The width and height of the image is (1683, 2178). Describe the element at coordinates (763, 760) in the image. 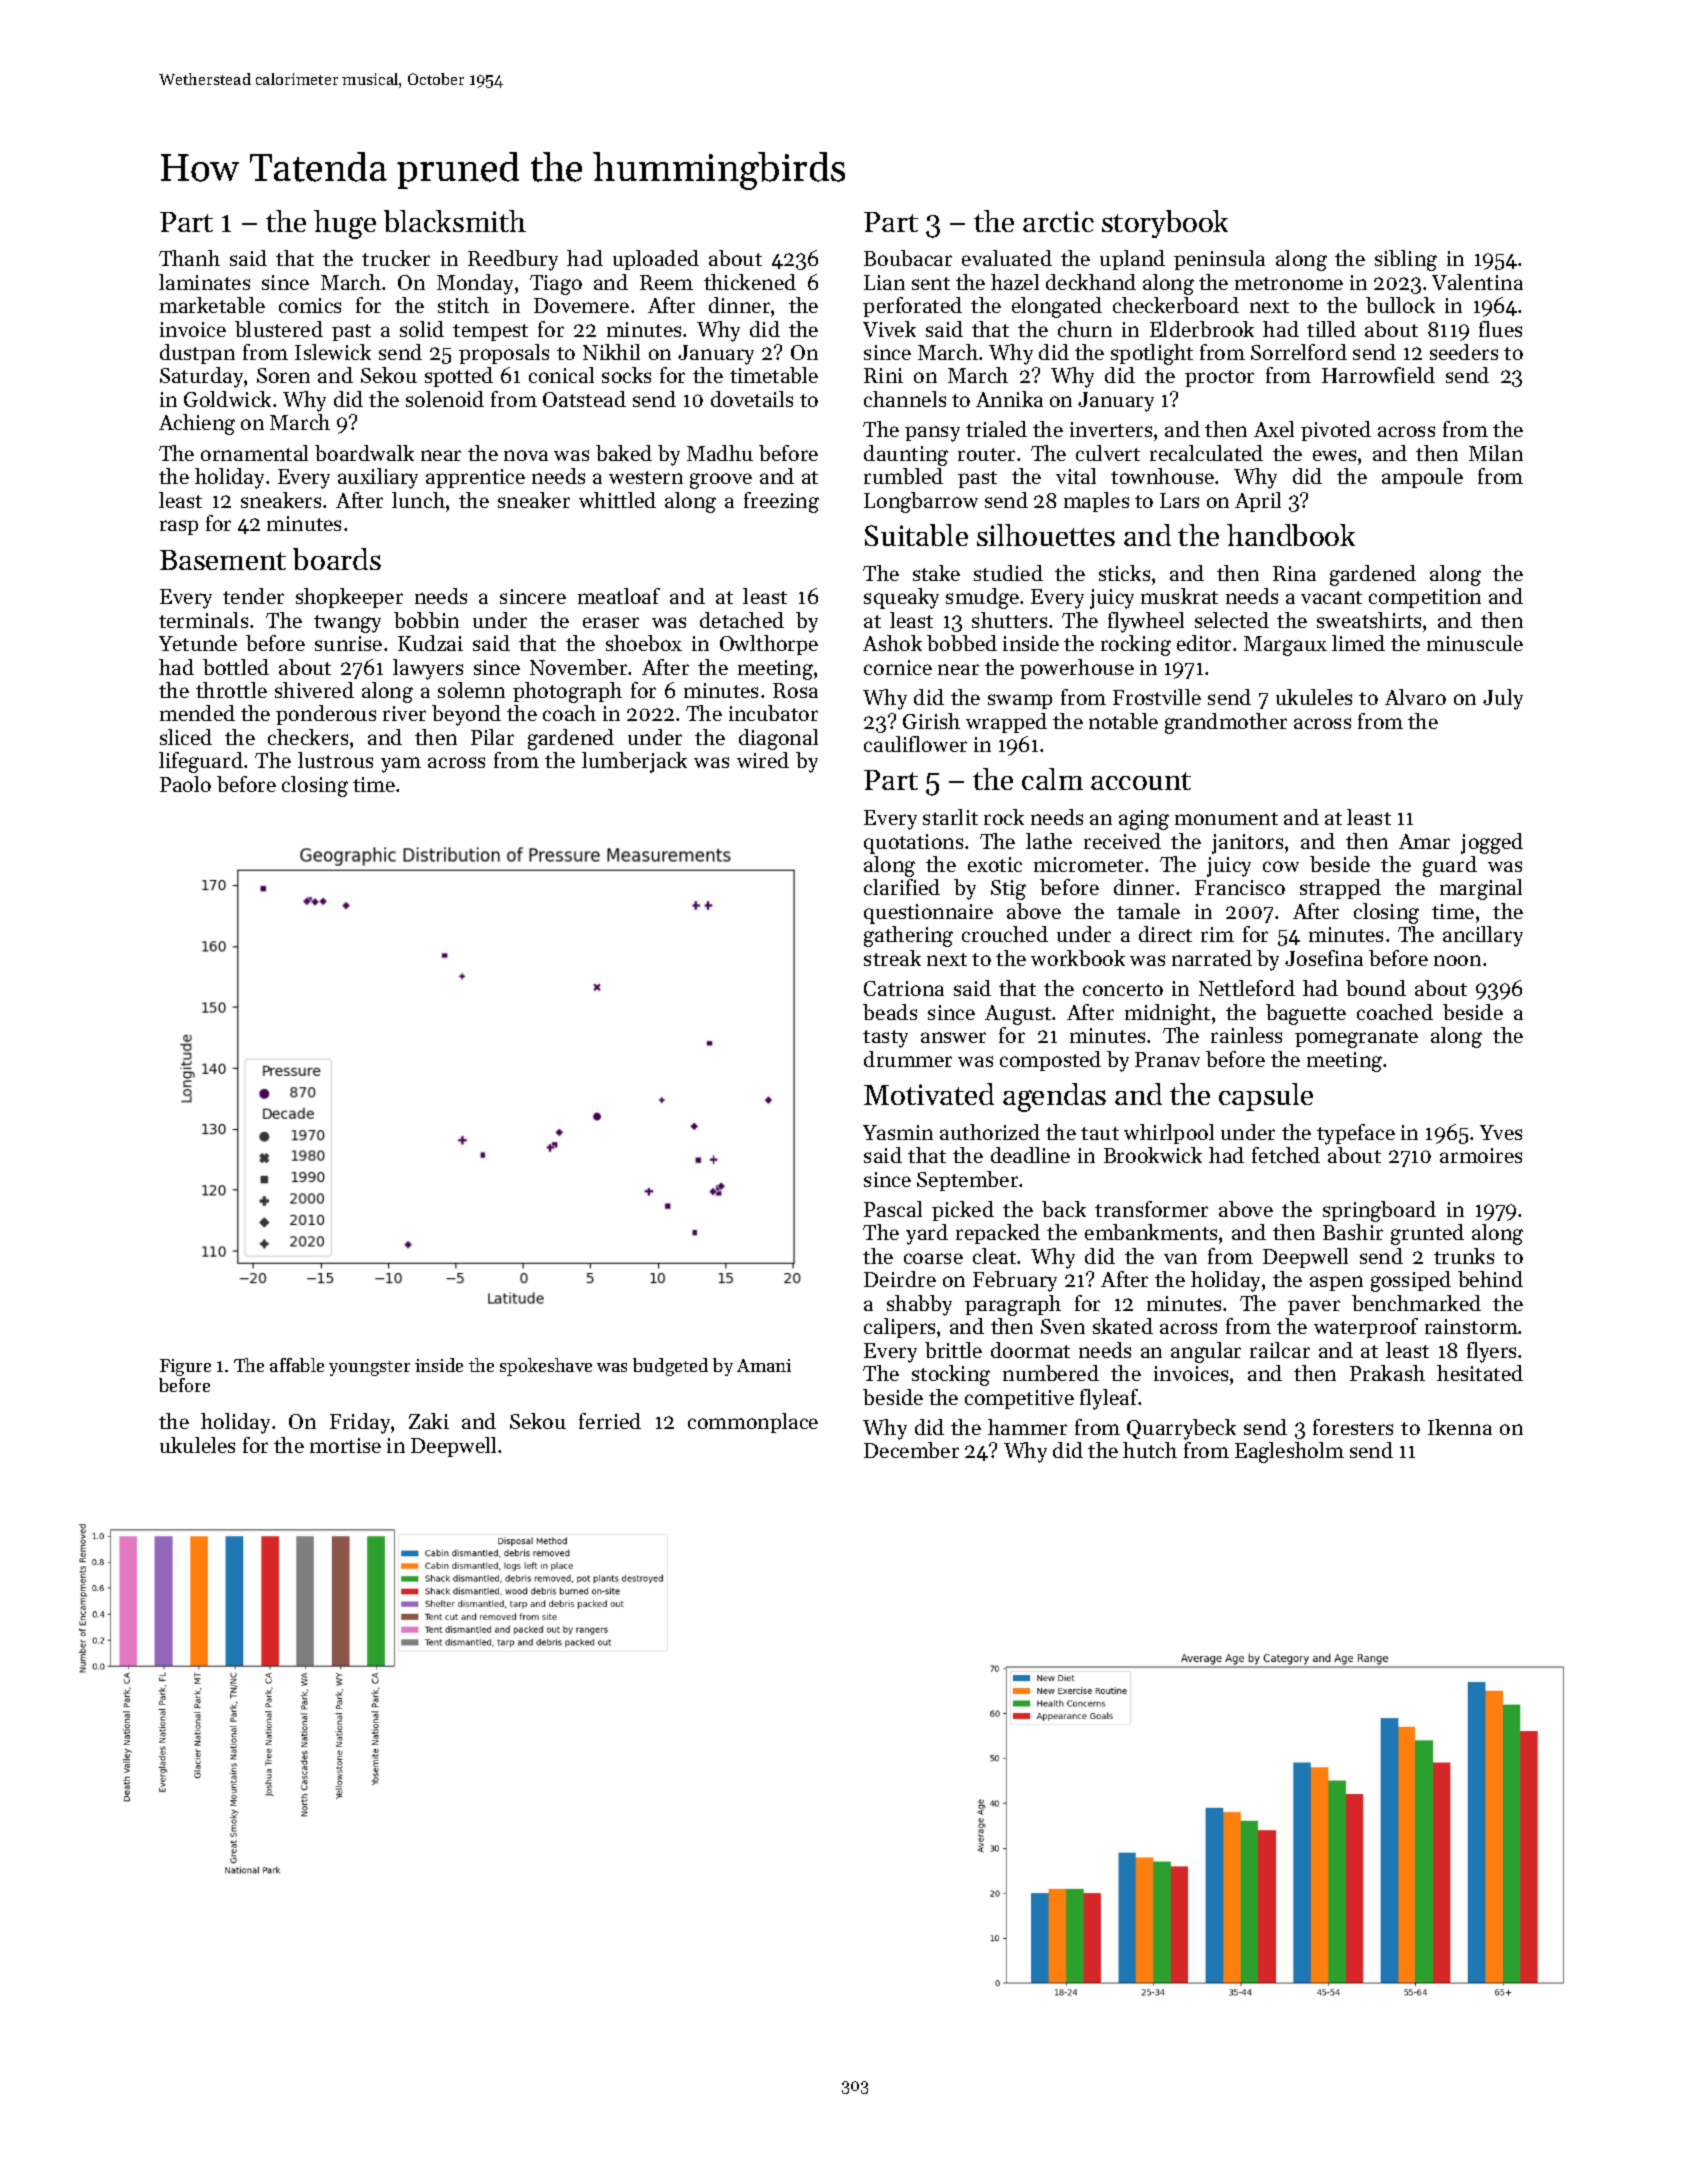

I see `wired` at that location.
